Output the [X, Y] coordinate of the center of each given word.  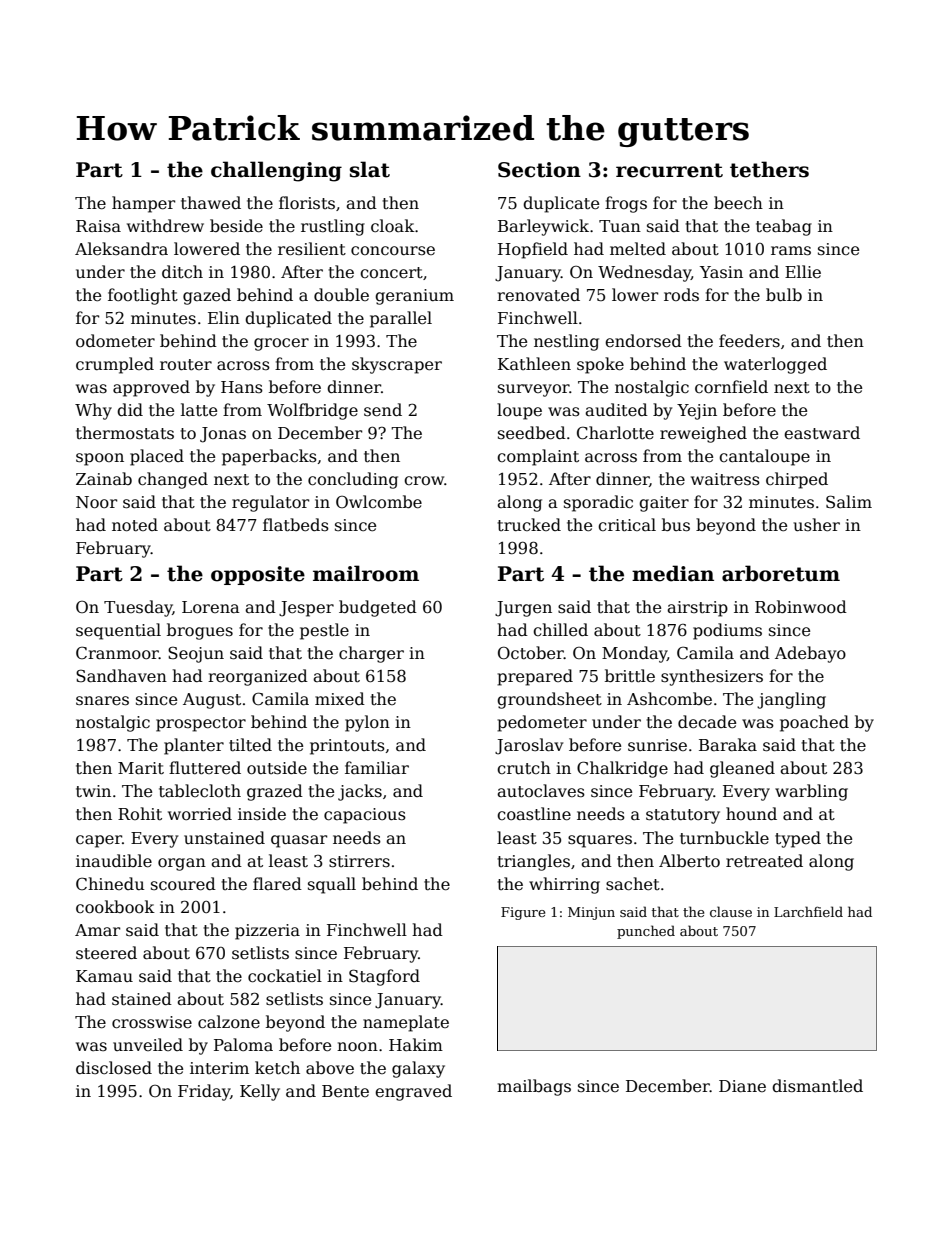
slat [370, 169]
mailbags [534, 1087]
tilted [250, 744]
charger [371, 654]
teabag [784, 227]
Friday [204, 1092]
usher [816, 525]
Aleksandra [121, 249]
